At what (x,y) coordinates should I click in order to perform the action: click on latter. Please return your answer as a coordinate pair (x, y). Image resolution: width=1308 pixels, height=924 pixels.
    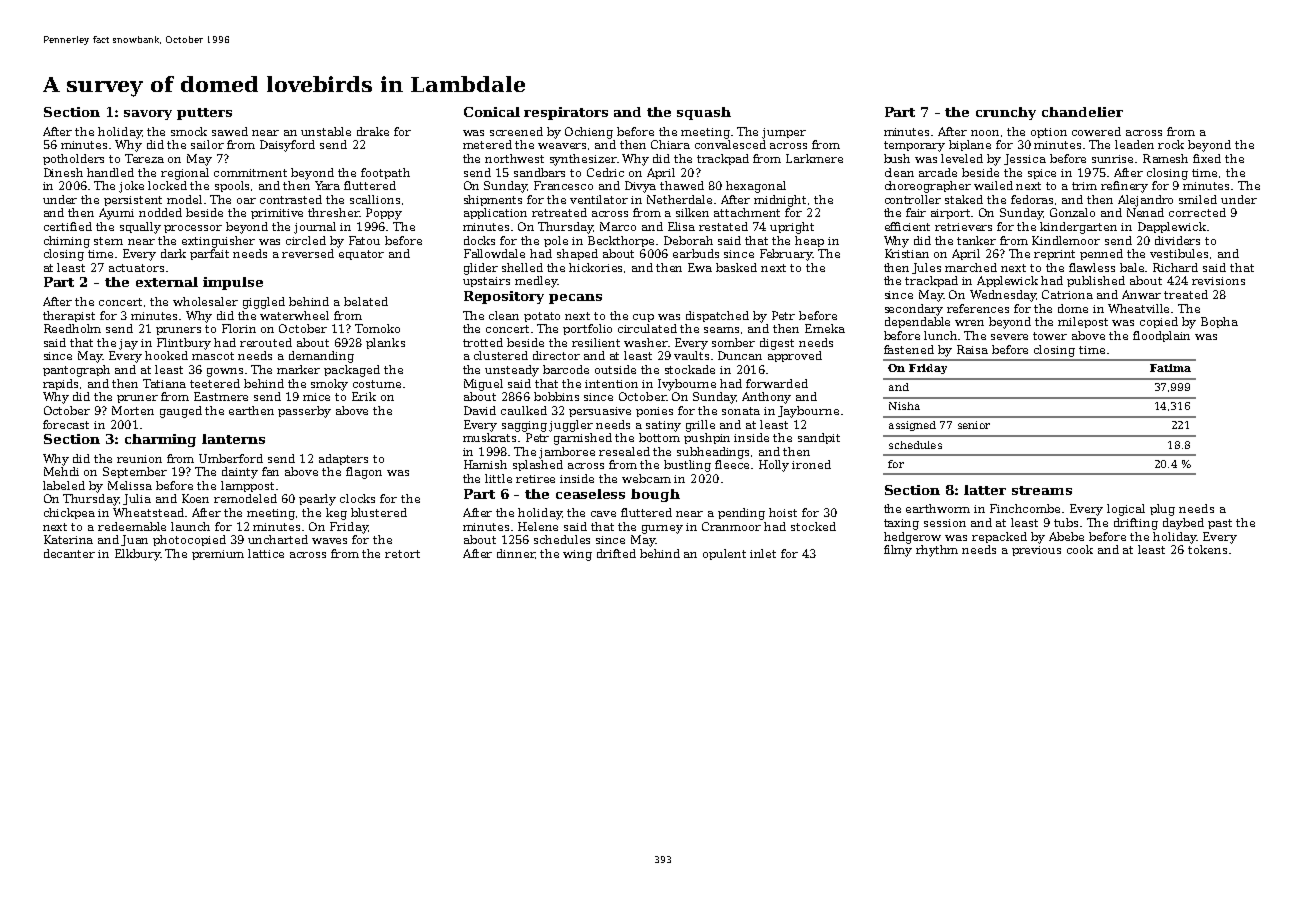
    Looking at the image, I should click on (985, 490).
